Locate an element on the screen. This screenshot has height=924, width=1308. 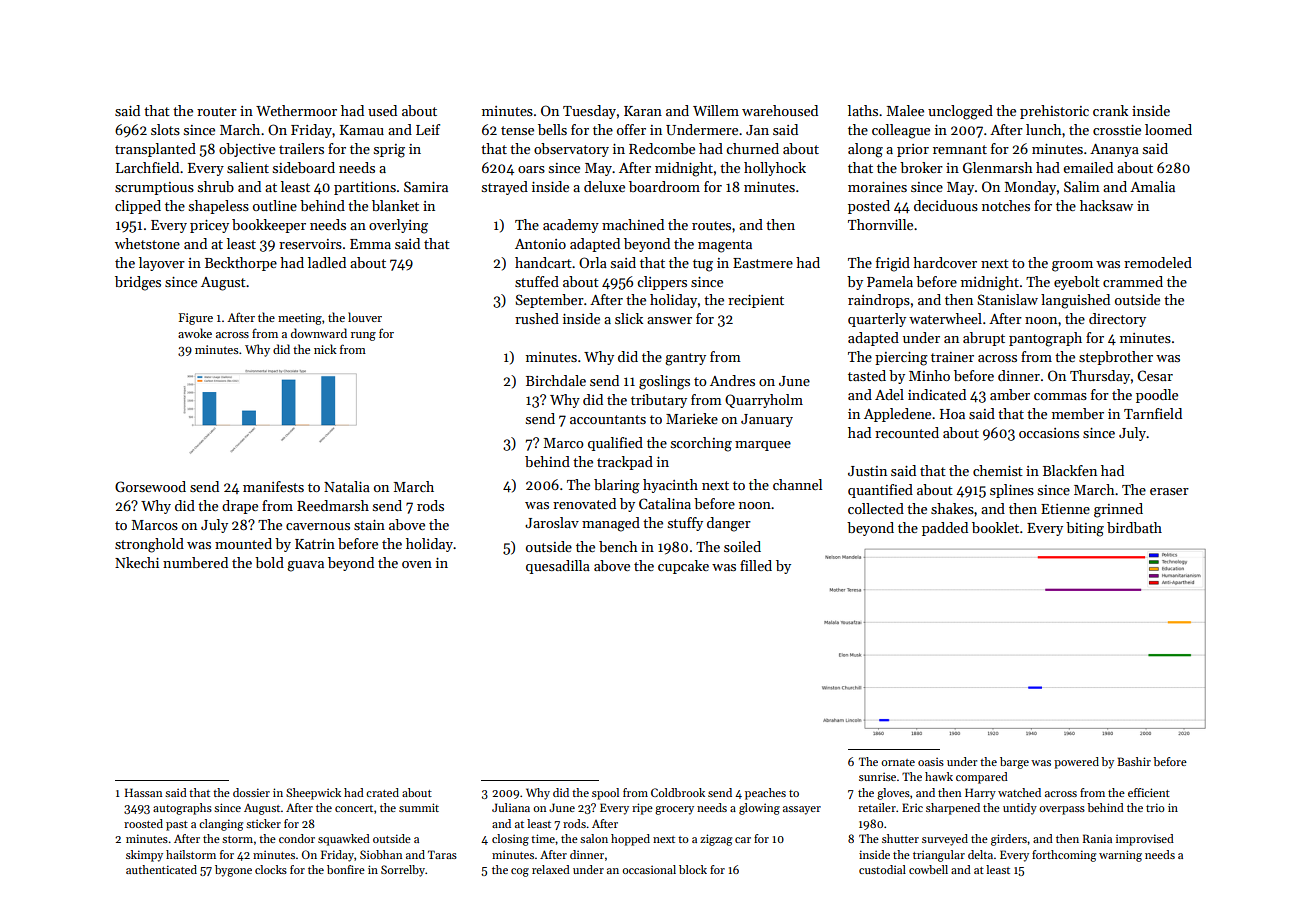
clipped is located at coordinates (138, 207).
